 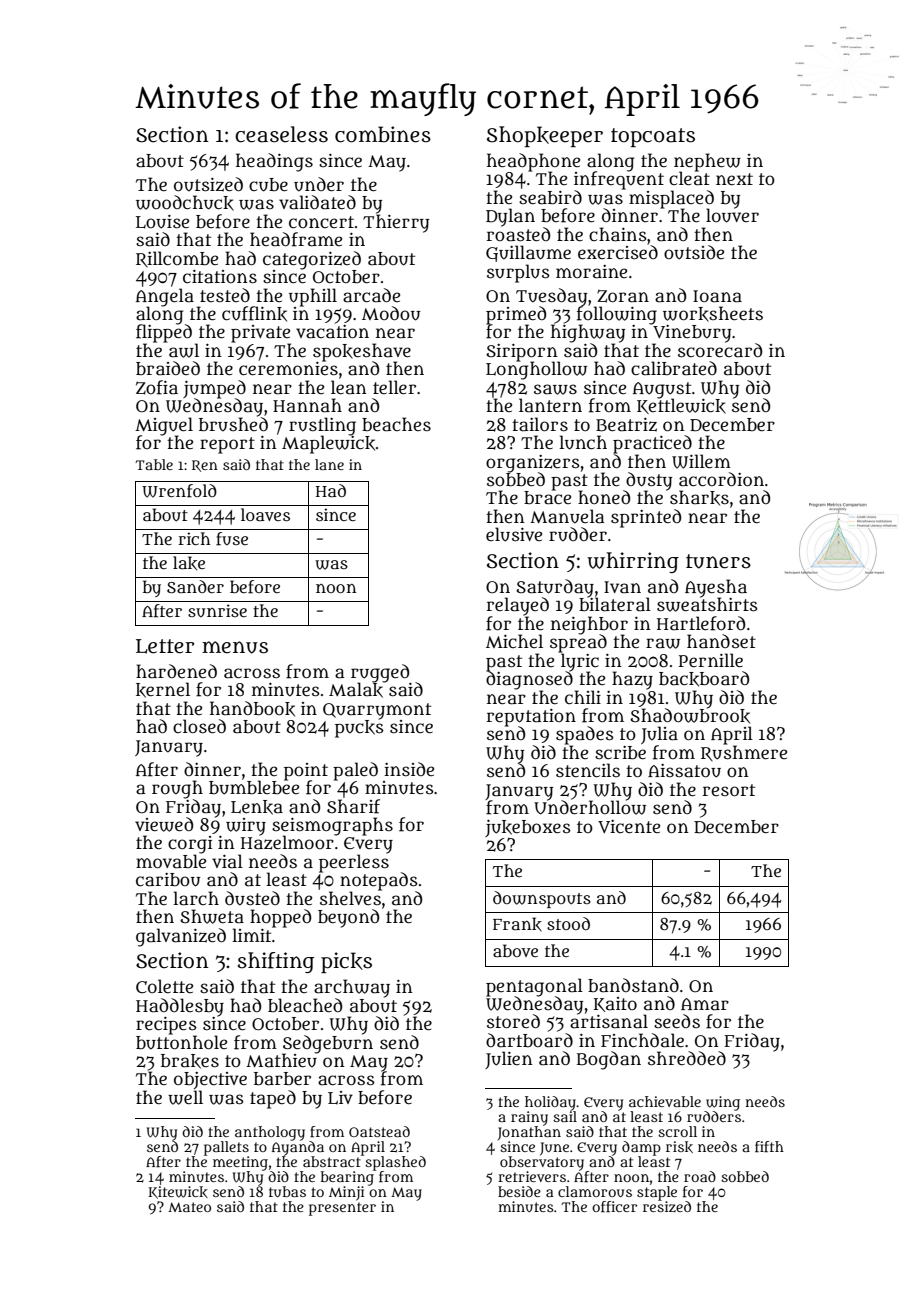 I want to click on headframe, so click(x=296, y=239).
